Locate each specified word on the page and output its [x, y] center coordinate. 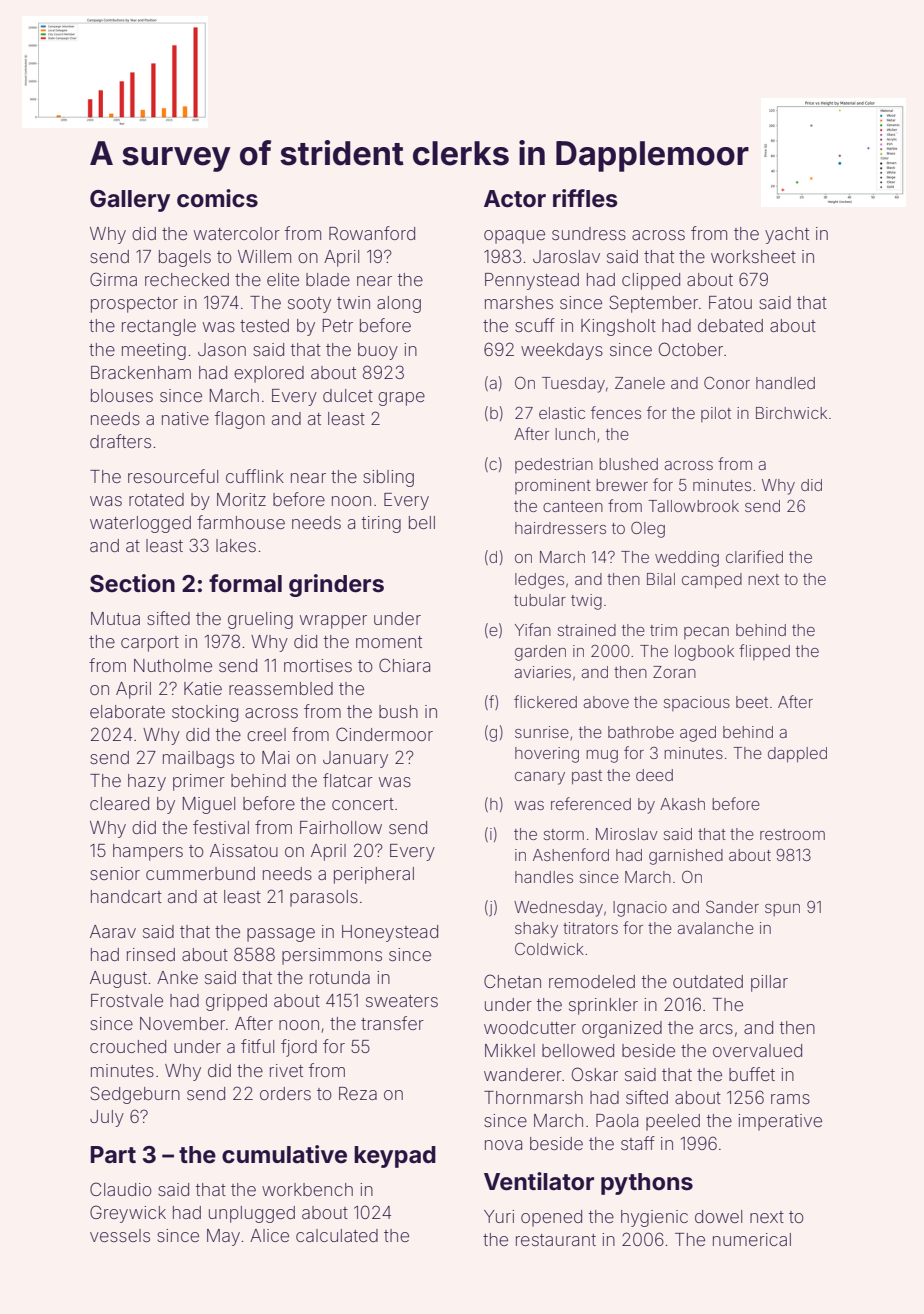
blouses [122, 395]
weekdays [562, 351]
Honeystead [390, 933]
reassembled [281, 688]
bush [398, 711]
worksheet [753, 256]
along [399, 304]
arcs [716, 1029]
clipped [651, 281]
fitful [257, 1046]
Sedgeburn [135, 1095]
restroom [792, 834]
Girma [113, 279]
